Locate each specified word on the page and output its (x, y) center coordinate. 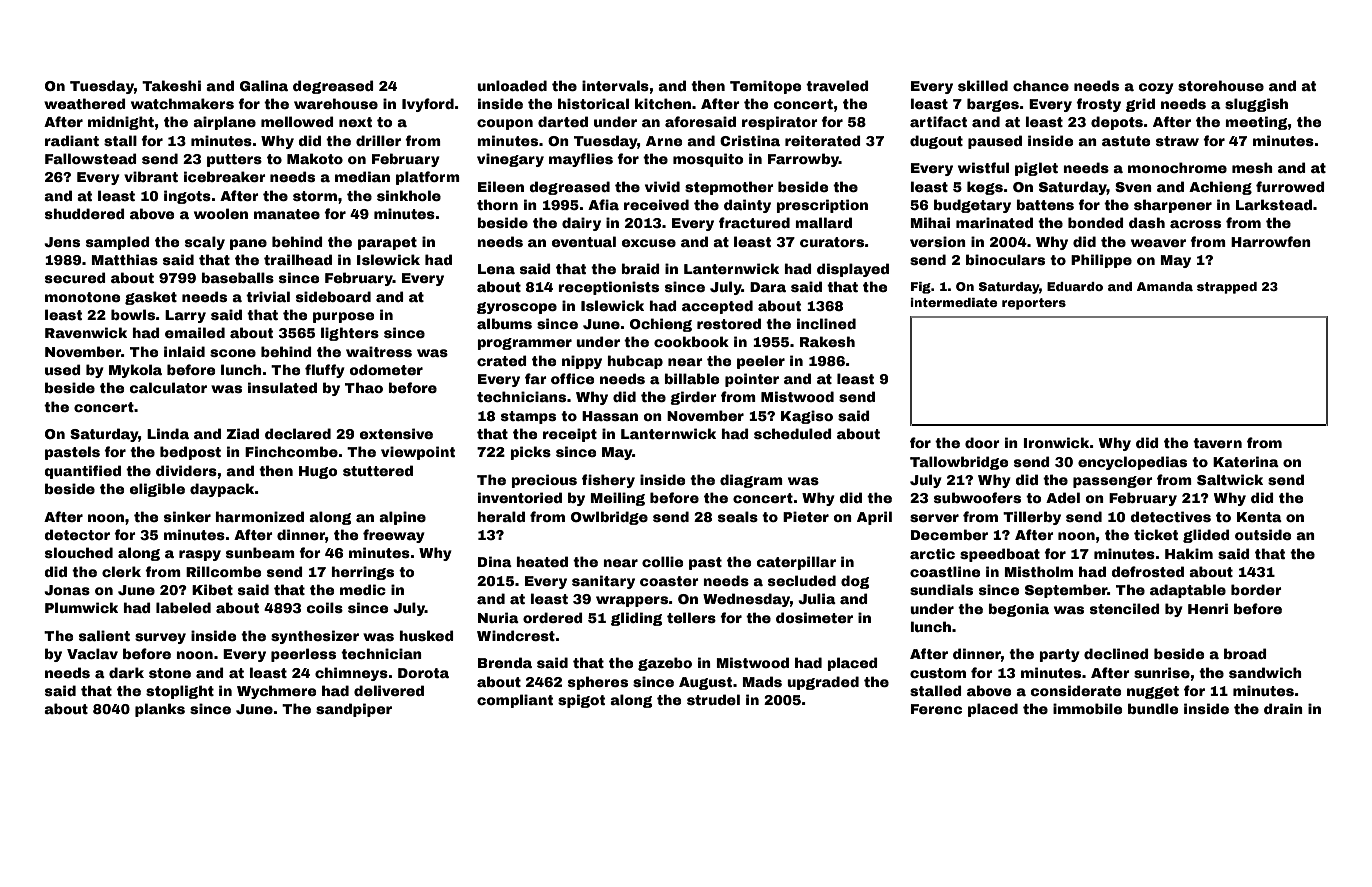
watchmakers (182, 103)
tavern (1217, 443)
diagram (751, 481)
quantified (82, 472)
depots (1117, 123)
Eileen (501, 186)
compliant (515, 701)
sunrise (1162, 672)
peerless (303, 655)
